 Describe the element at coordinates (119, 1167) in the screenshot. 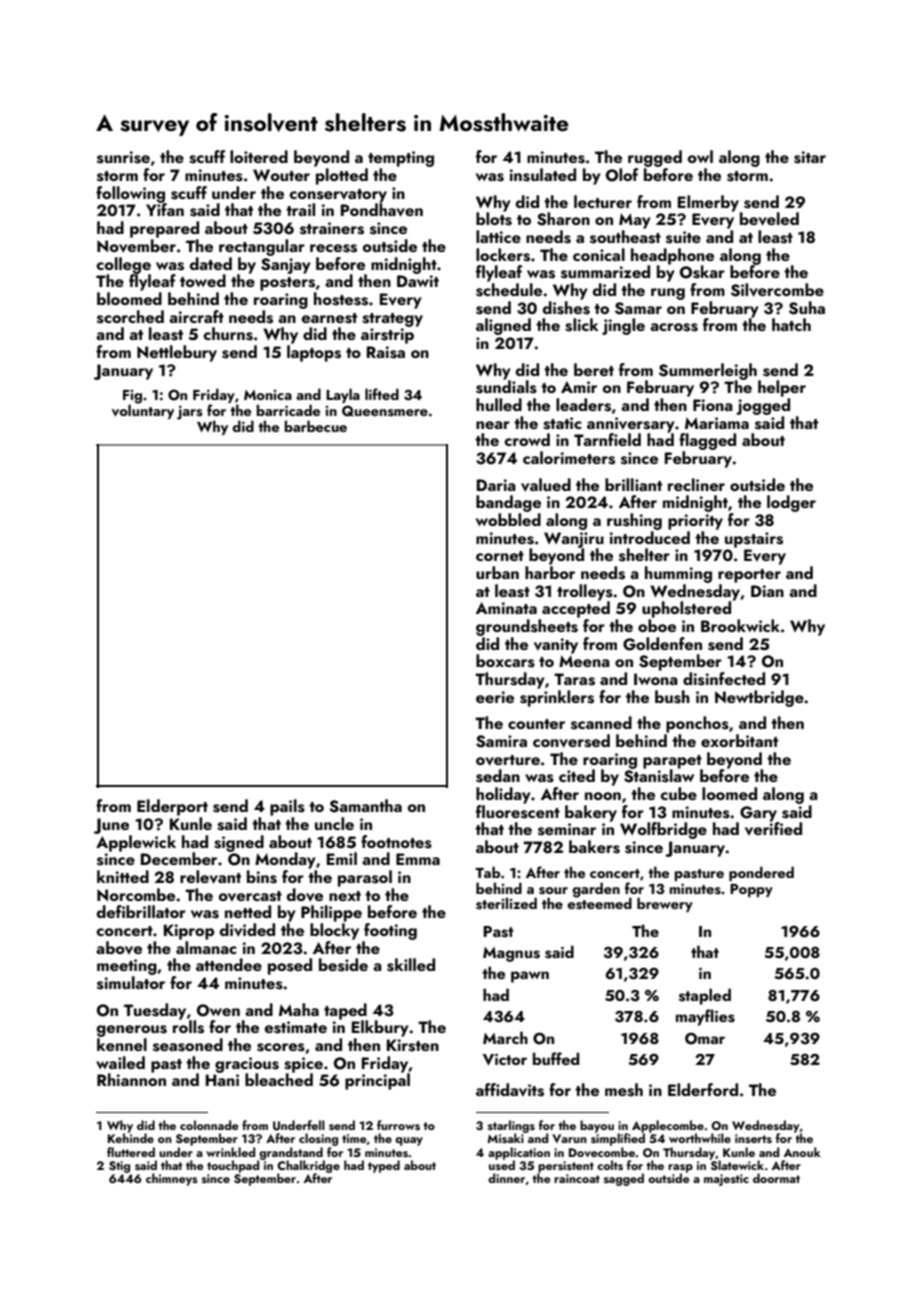

I see `Stig` at that location.
